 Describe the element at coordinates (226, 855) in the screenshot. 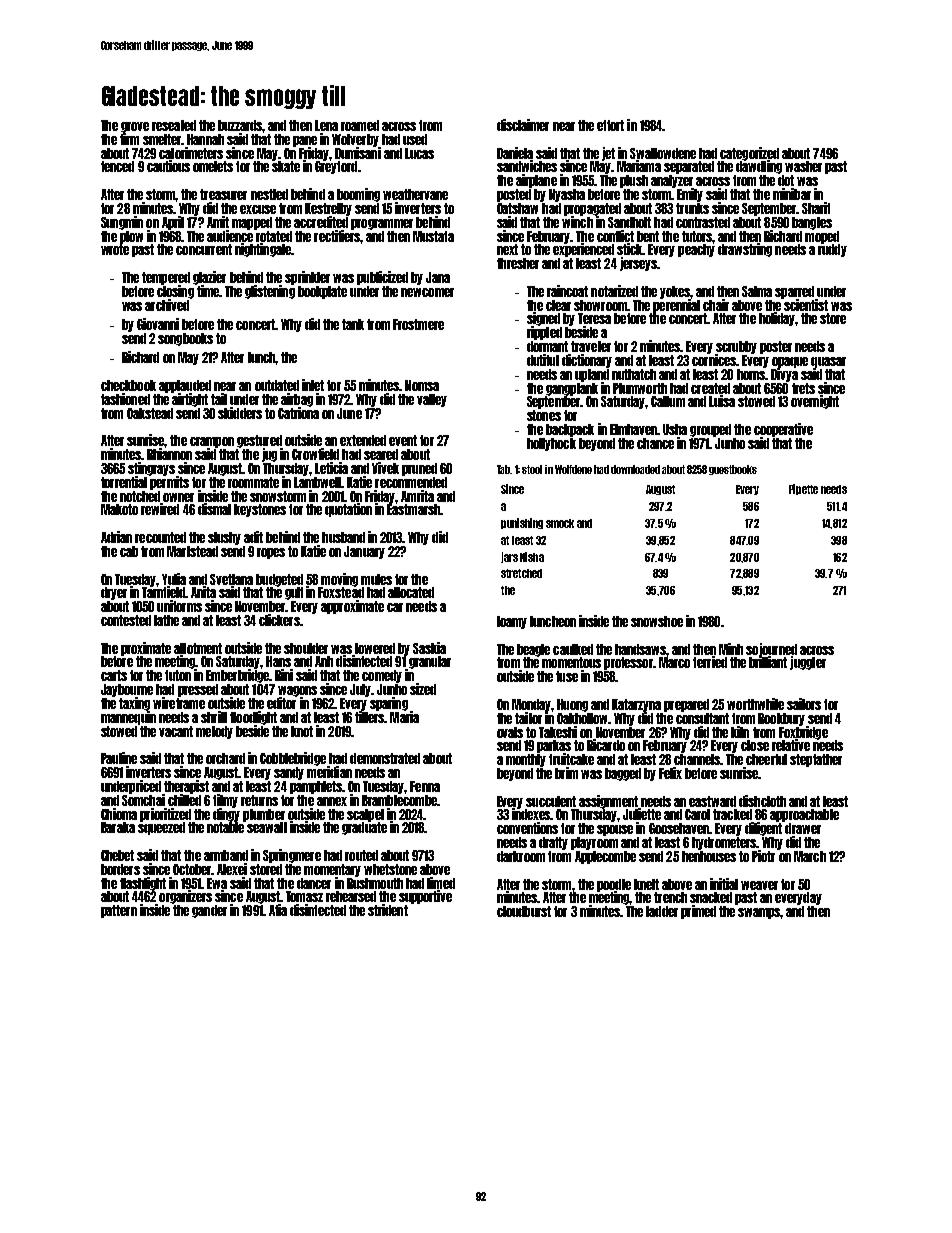

I see `armband` at that location.
